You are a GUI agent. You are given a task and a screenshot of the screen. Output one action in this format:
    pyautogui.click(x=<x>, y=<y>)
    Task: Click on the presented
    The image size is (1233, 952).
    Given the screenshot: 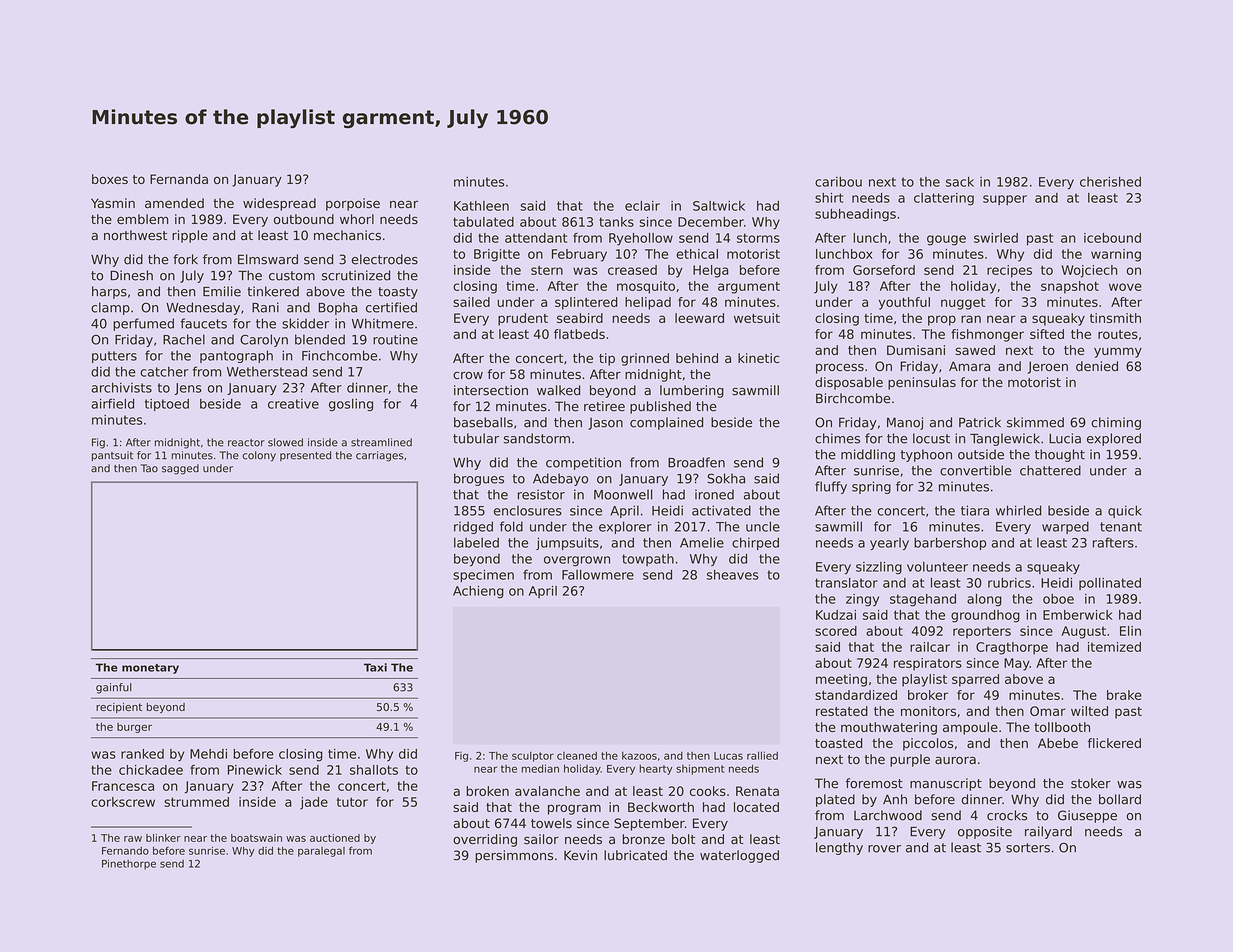 What is the action you would take?
    pyautogui.click(x=305, y=456)
